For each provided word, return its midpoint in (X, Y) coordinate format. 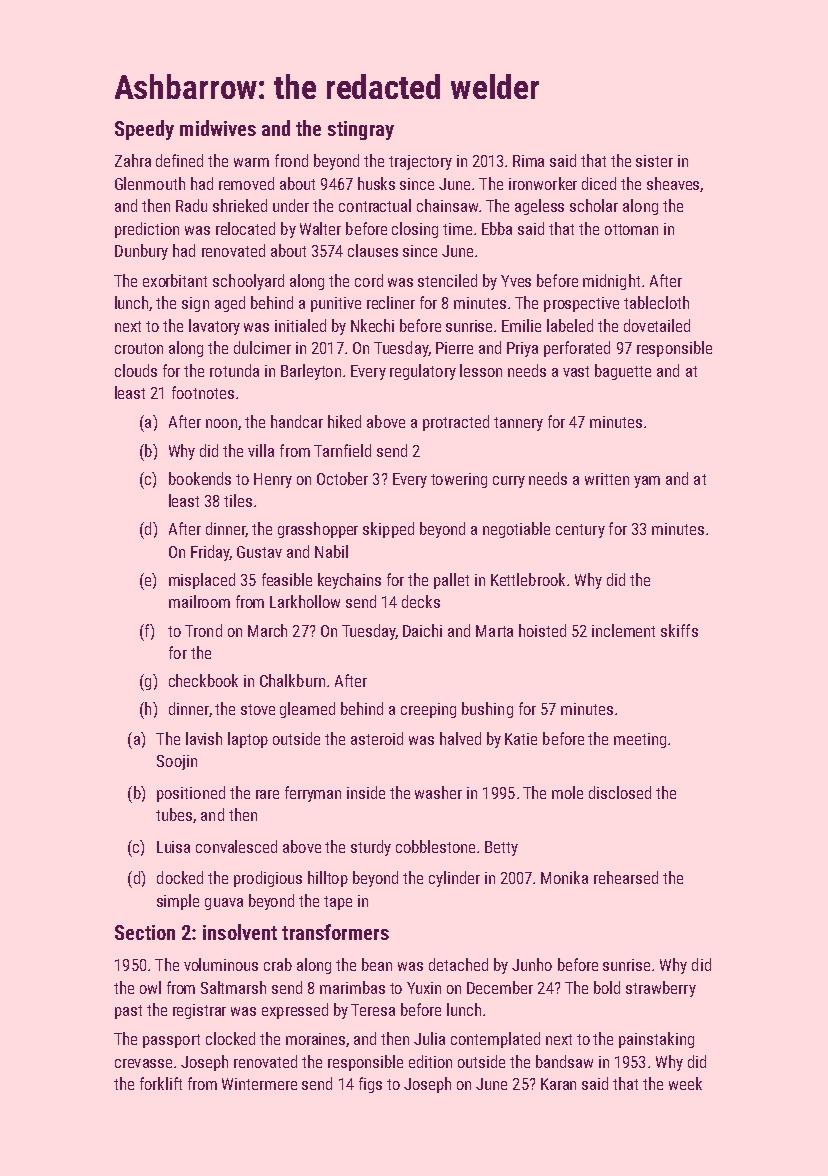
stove (258, 709)
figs (370, 1085)
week (685, 1083)
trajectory (420, 162)
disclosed (620, 792)
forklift (161, 1083)
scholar (594, 205)
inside (366, 792)
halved (460, 738)
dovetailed (657, 325)
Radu (191, 205)
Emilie (521, 325)
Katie (521, 739)
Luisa (173, 847)
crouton (139, 348)
